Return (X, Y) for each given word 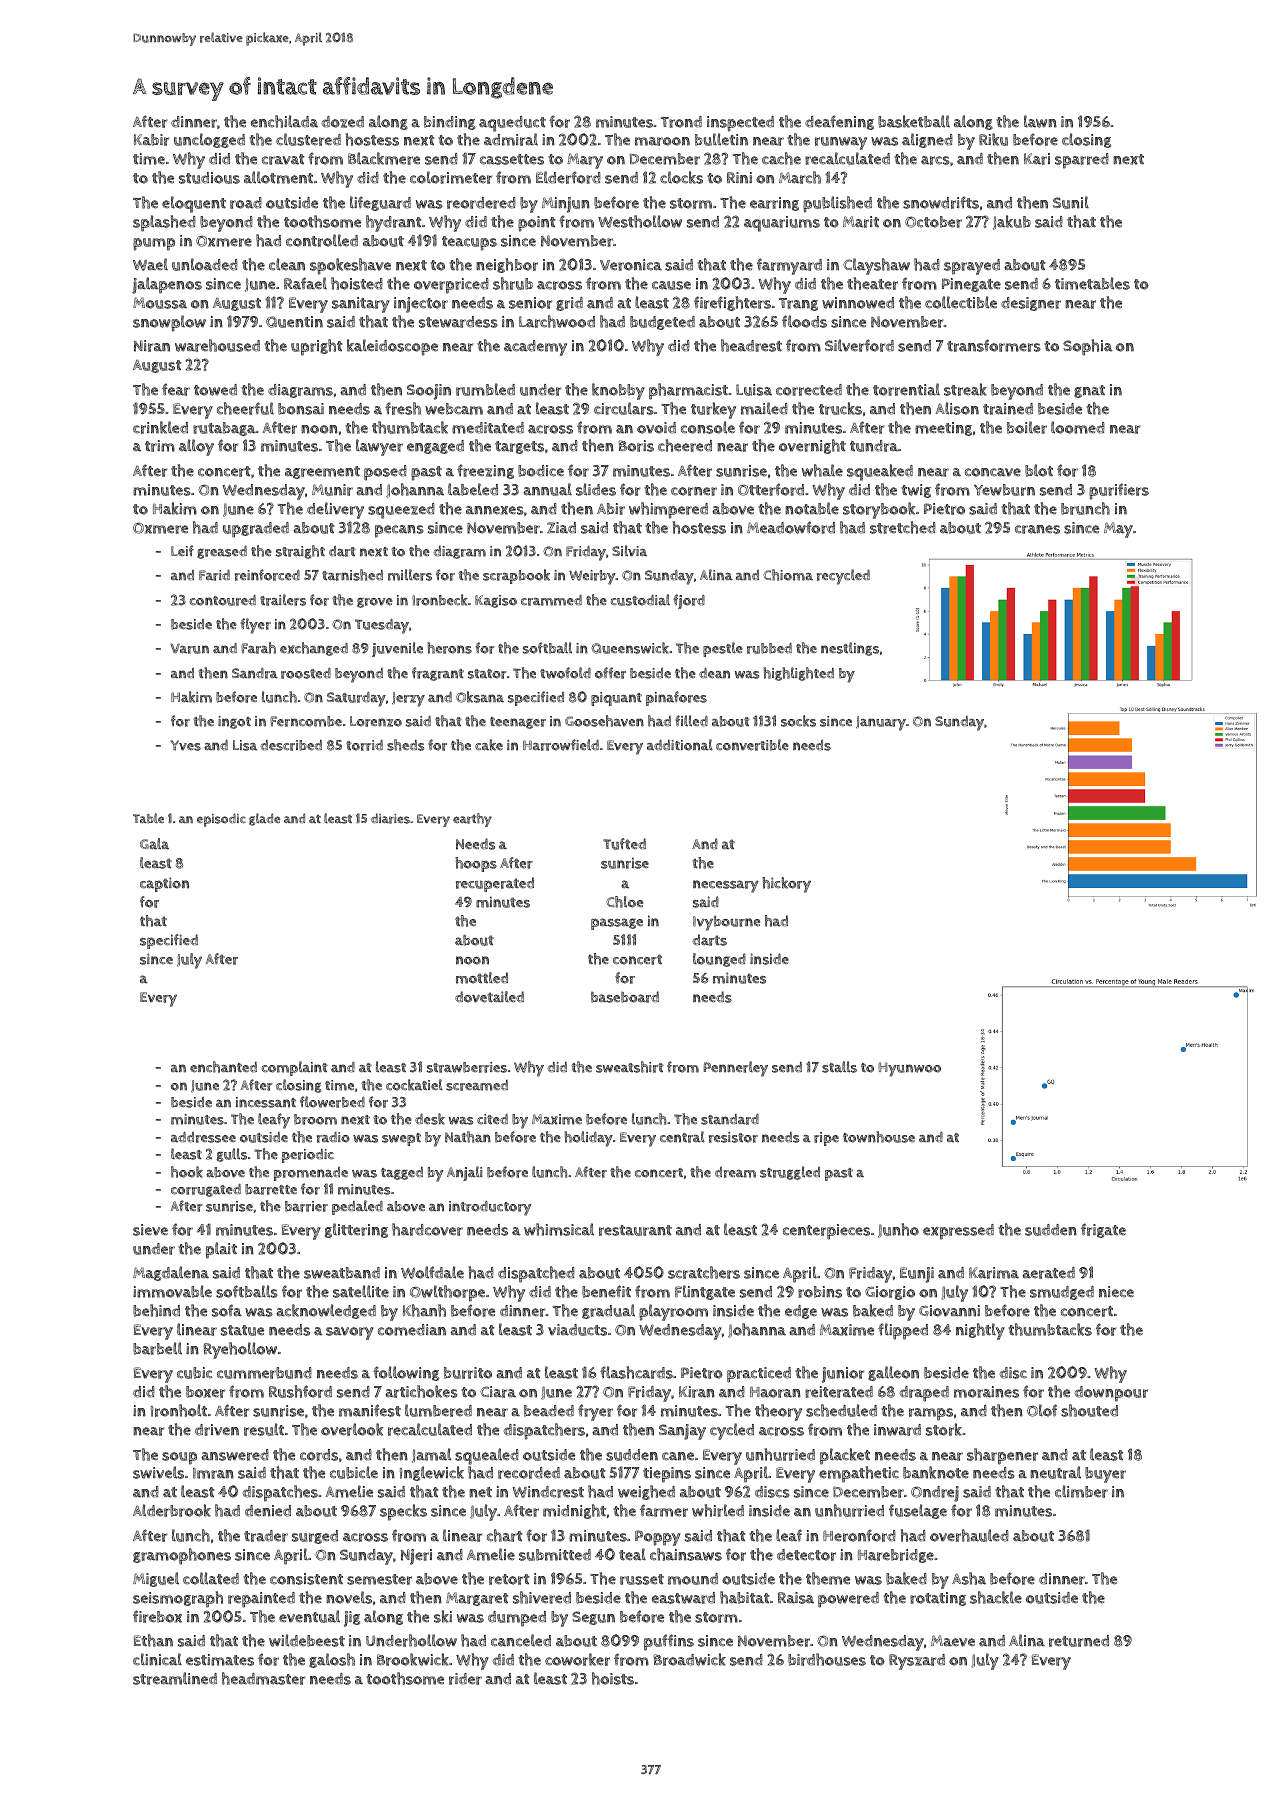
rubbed (769, 648)
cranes (1037, 529)
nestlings (850, 649)
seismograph (178, 1599)
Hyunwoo (909, 1069)
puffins (669, 1642)
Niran (152, 346)
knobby (618, 391)
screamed (477, 1085)
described (291, 745)
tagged (402, 1173)
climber (1081, 1491)
